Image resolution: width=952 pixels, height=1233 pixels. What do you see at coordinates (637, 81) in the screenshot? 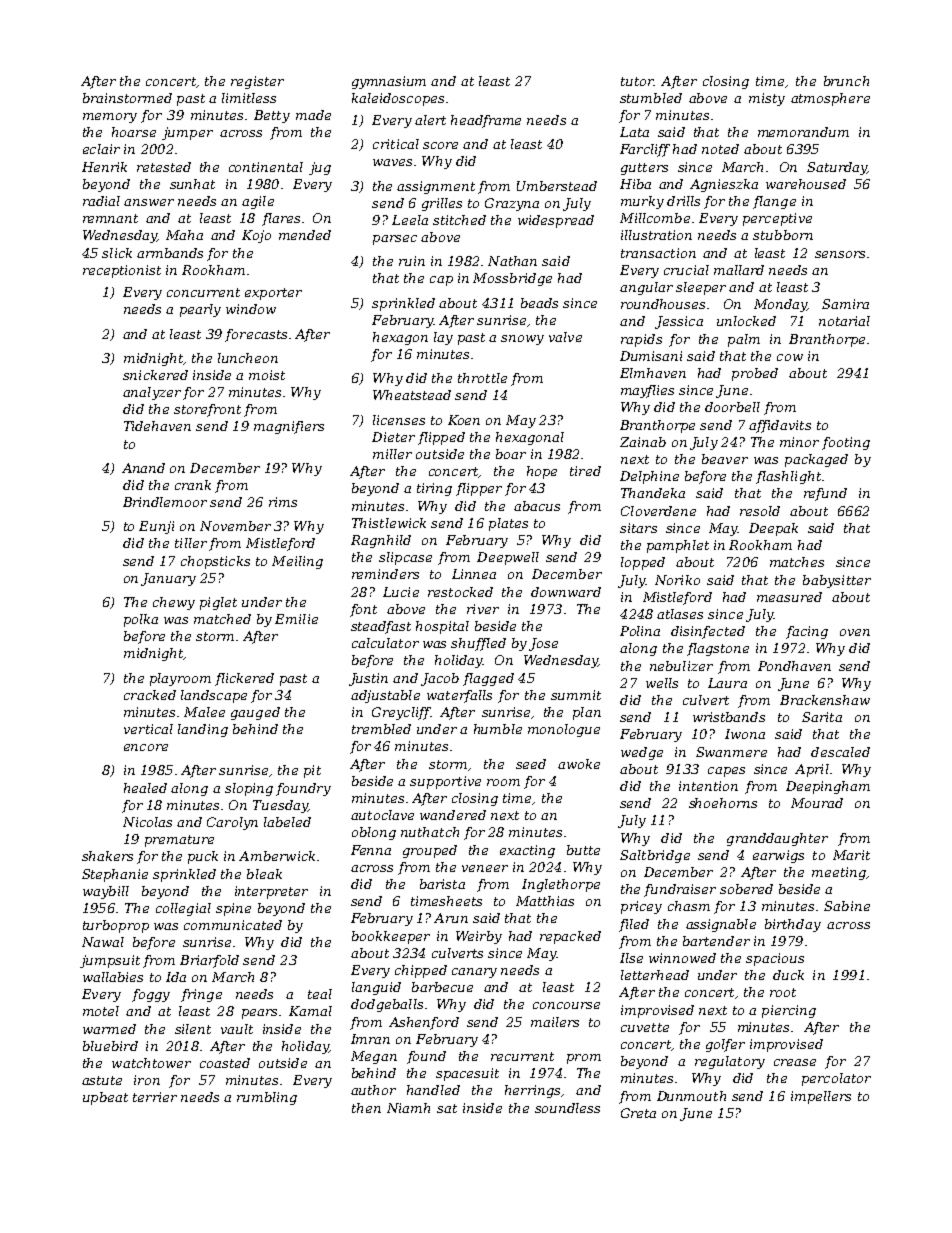
I see `tutor` at bounding box center [637, 81].
